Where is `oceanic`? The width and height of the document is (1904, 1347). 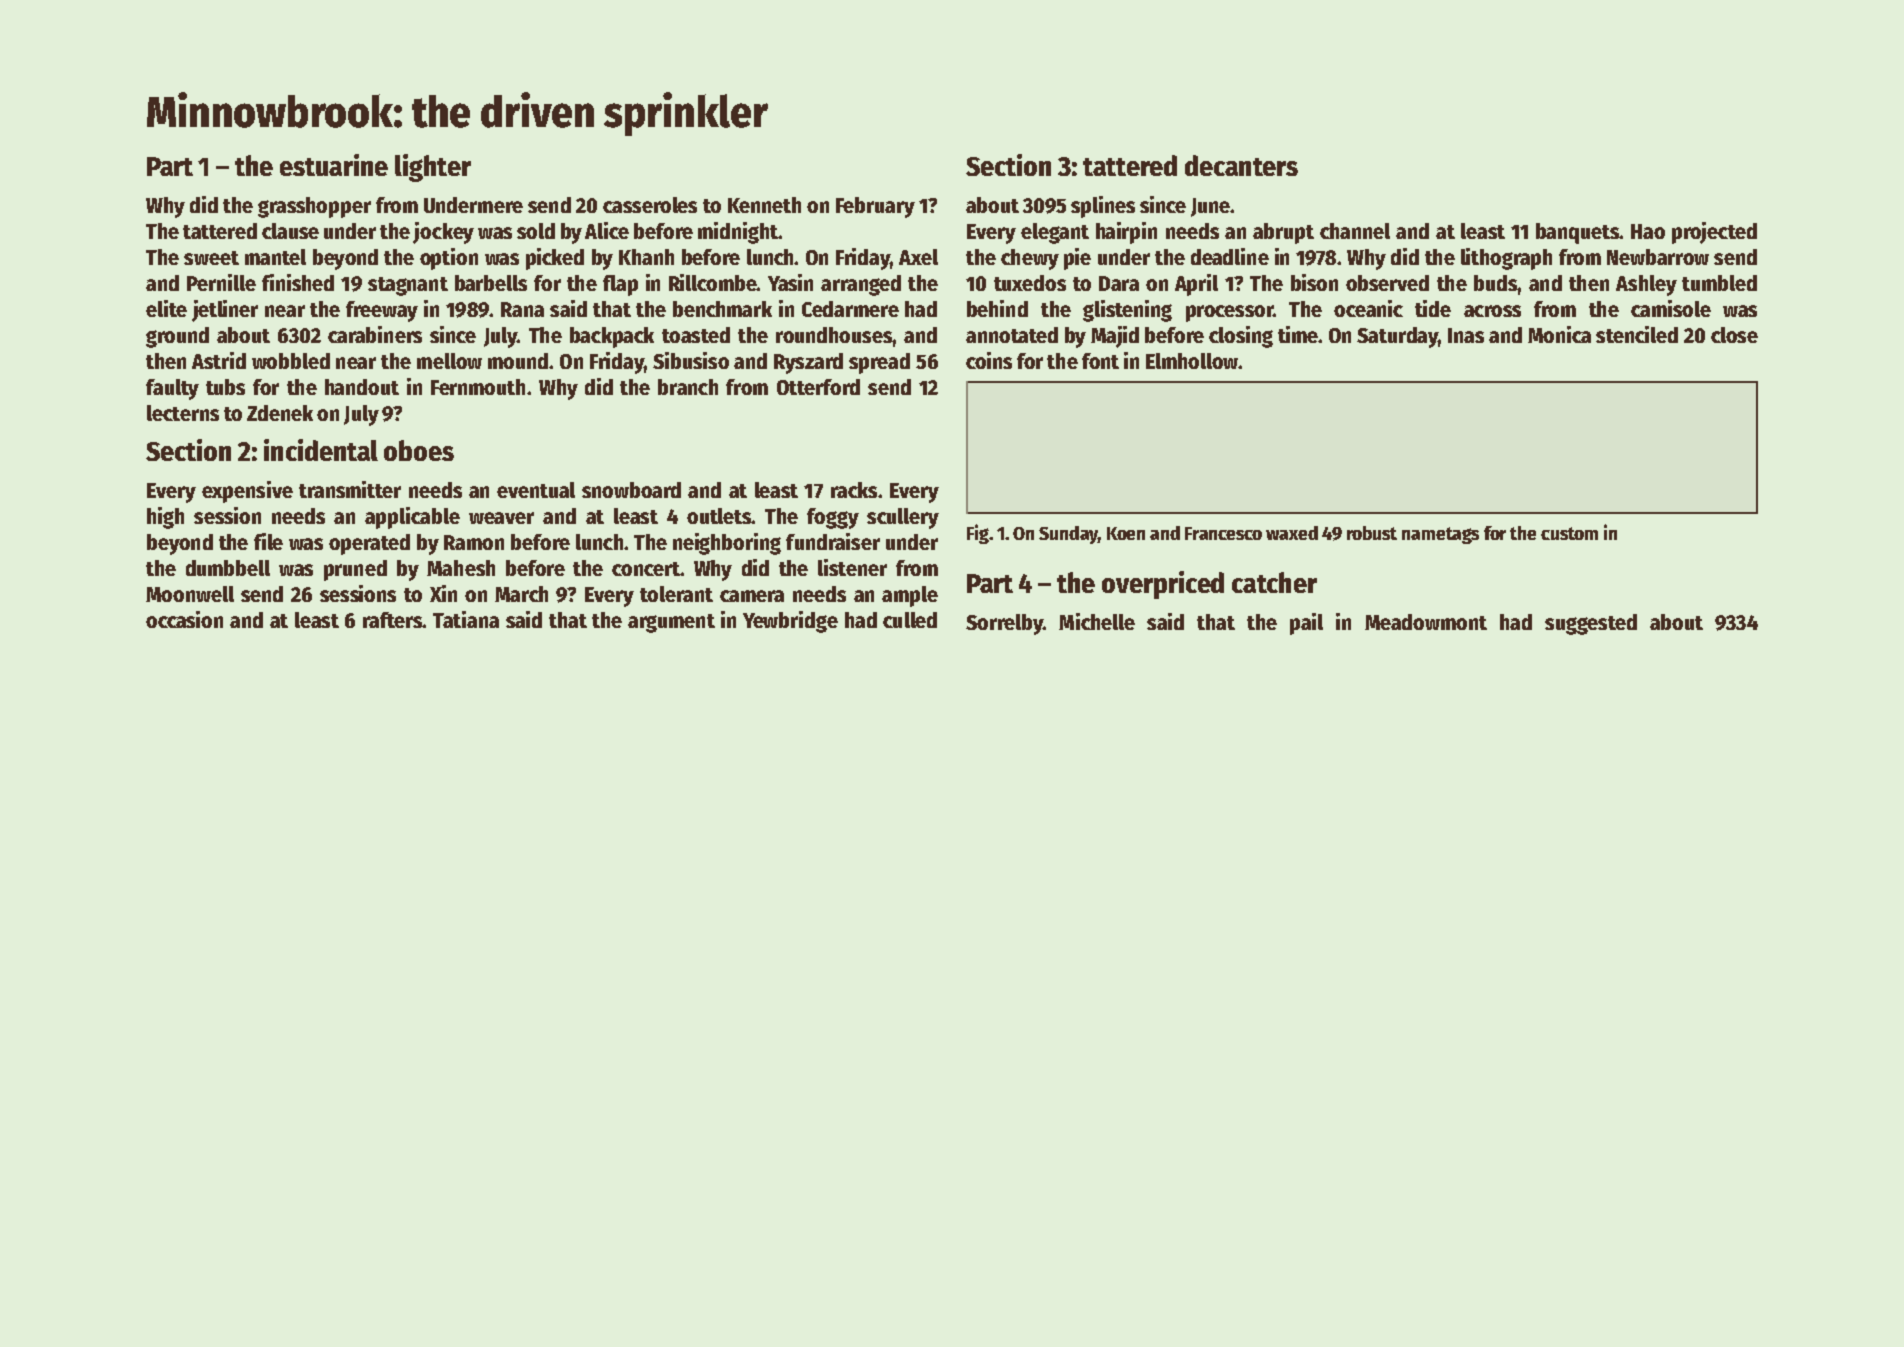 oceanic is located at coordinates (1368, 308).
